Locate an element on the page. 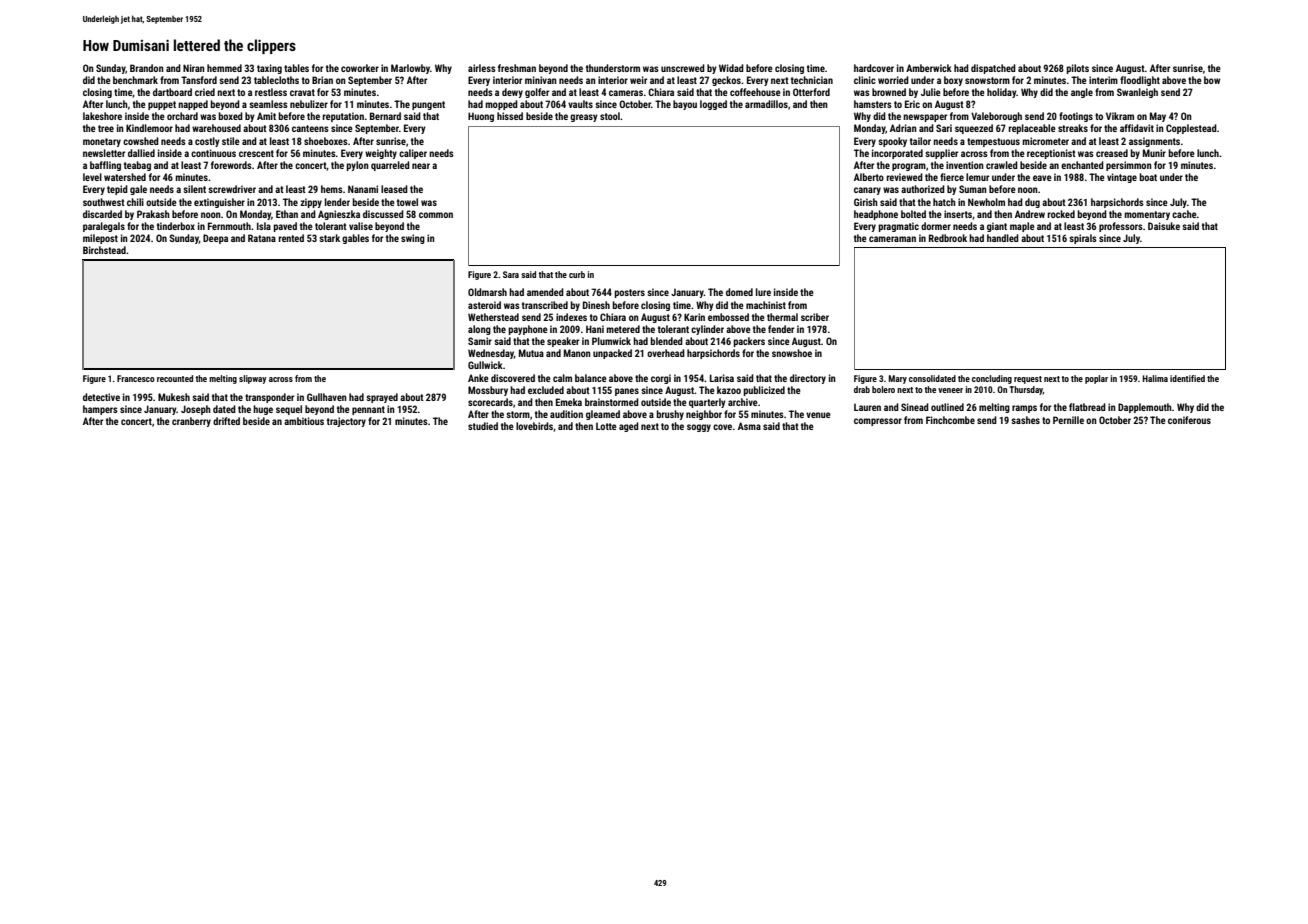  cranberry is located at coordinates (191, 422).
